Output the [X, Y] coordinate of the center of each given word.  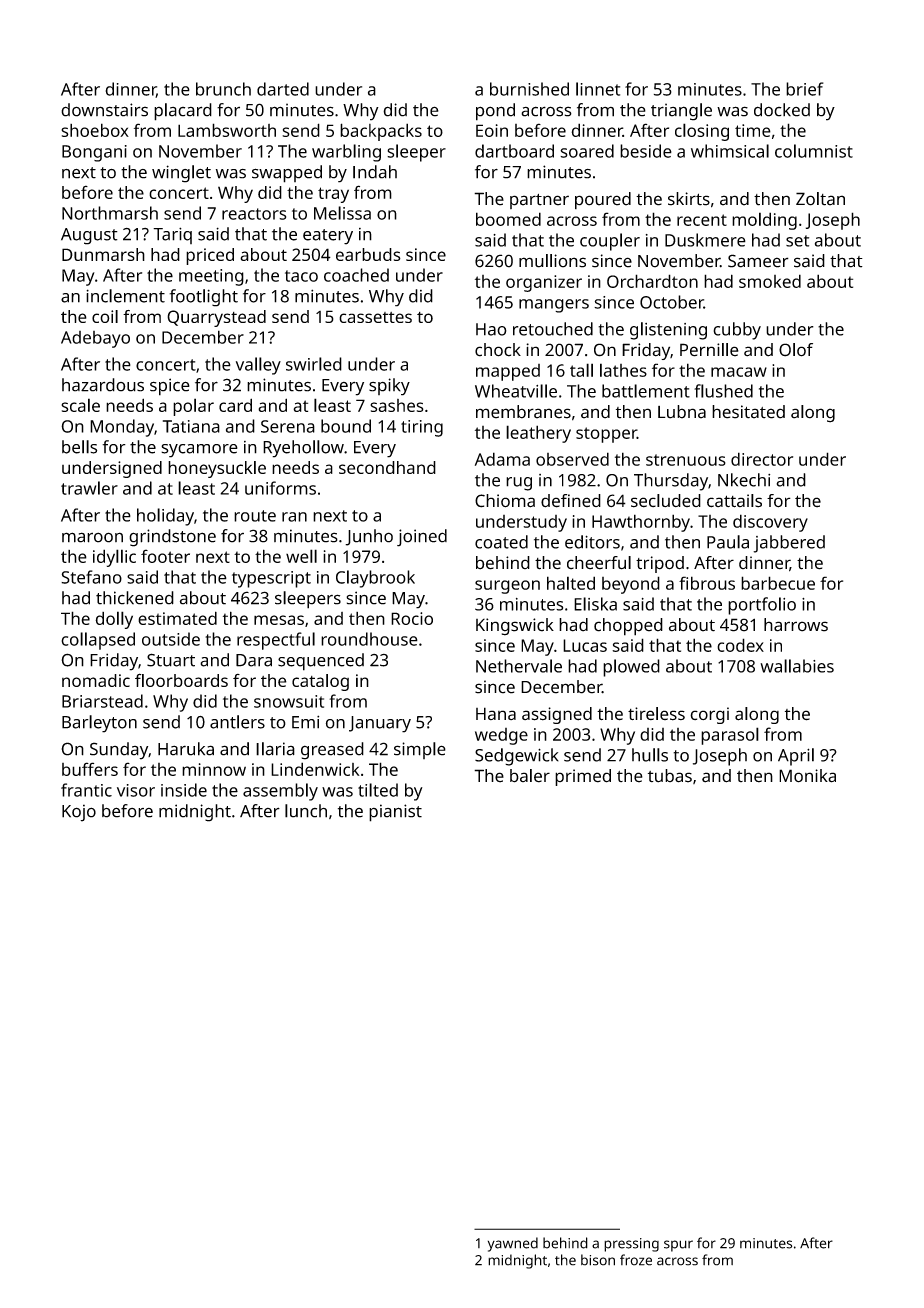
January [380, 724]
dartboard [514, 151]
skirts [689, 199]
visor [136, 790]
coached [356, 275]
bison [598, 1260]
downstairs [104, 110]
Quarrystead [216, 318]
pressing [631, 1245]
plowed [631, 668]
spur [678, 1246]
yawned [513, 1244]
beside [646, 151]
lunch [306, 811]
